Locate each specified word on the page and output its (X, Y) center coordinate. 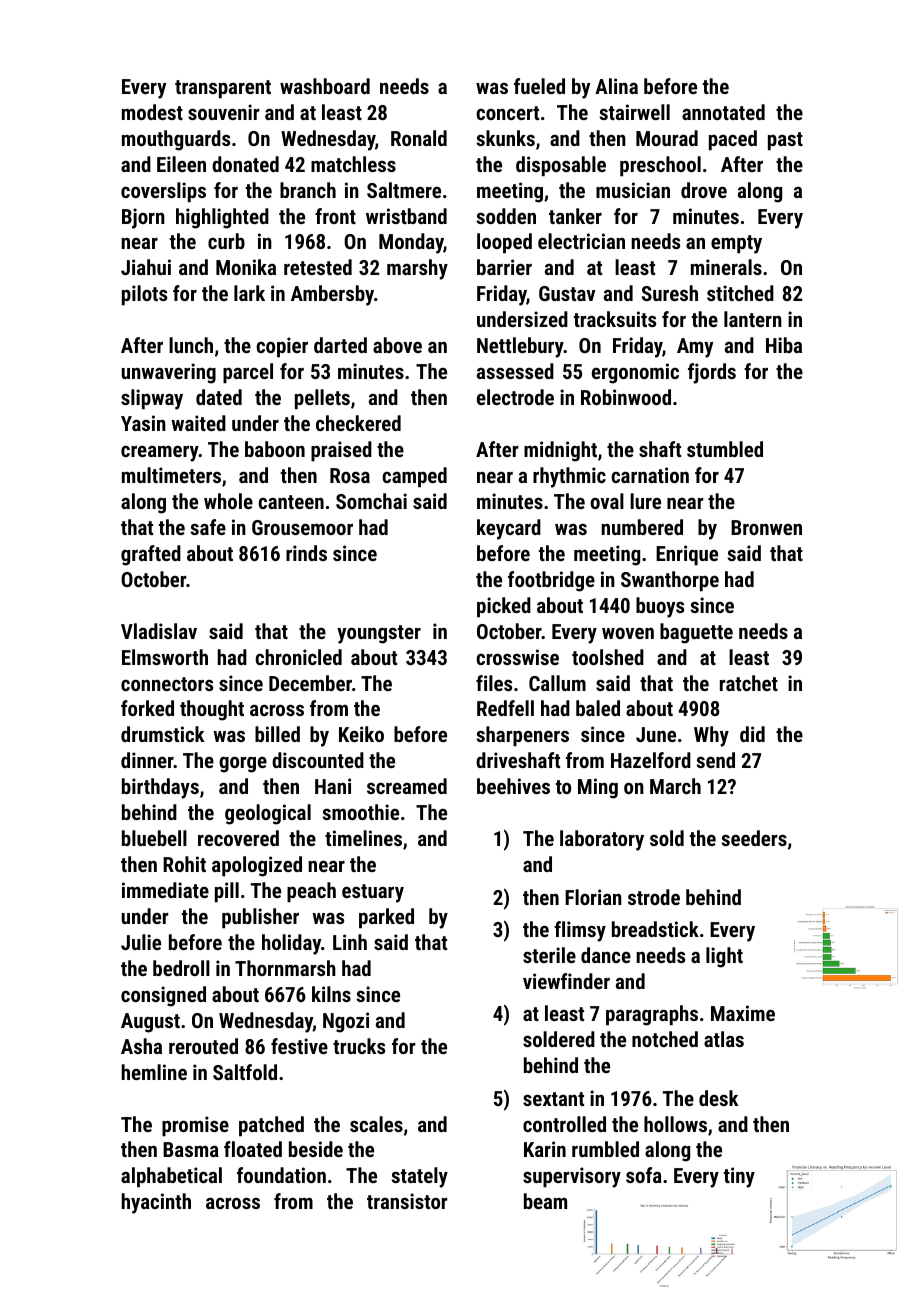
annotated (723, 112)
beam (545, 1201)
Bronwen (766, 527)
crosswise (517, 657)
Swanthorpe (670, 581)
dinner (147, 760)
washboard (325, 86)
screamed (407, 786)
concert (507, 113)
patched (271, 1126)
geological (268, 814)
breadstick (655, 929)
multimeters (171, 475)
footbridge (551, 581)
